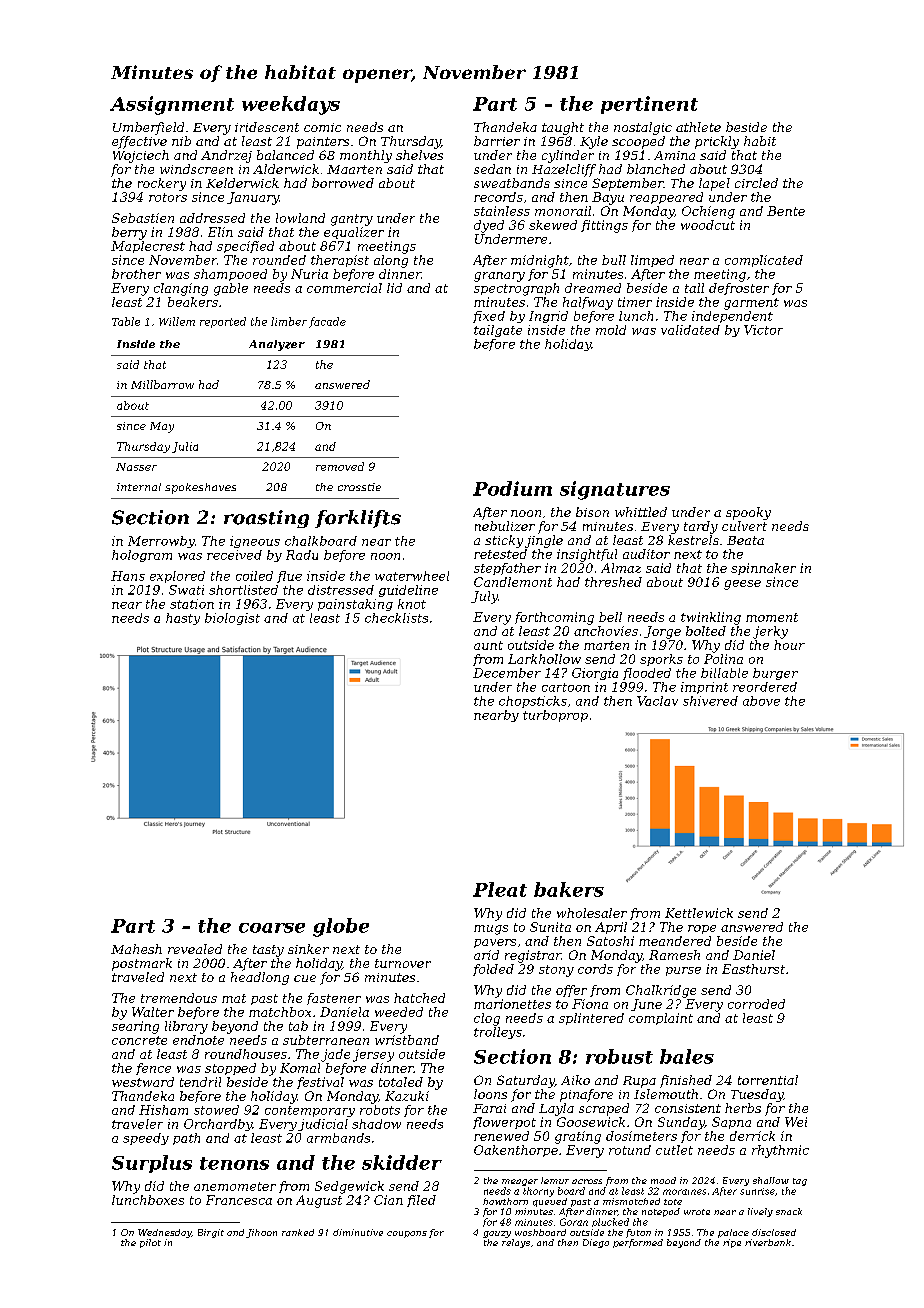 This document has height=1308, width=924. Describe the element at coordinates (674, 155) in the document. I see `Amina` at that location.
